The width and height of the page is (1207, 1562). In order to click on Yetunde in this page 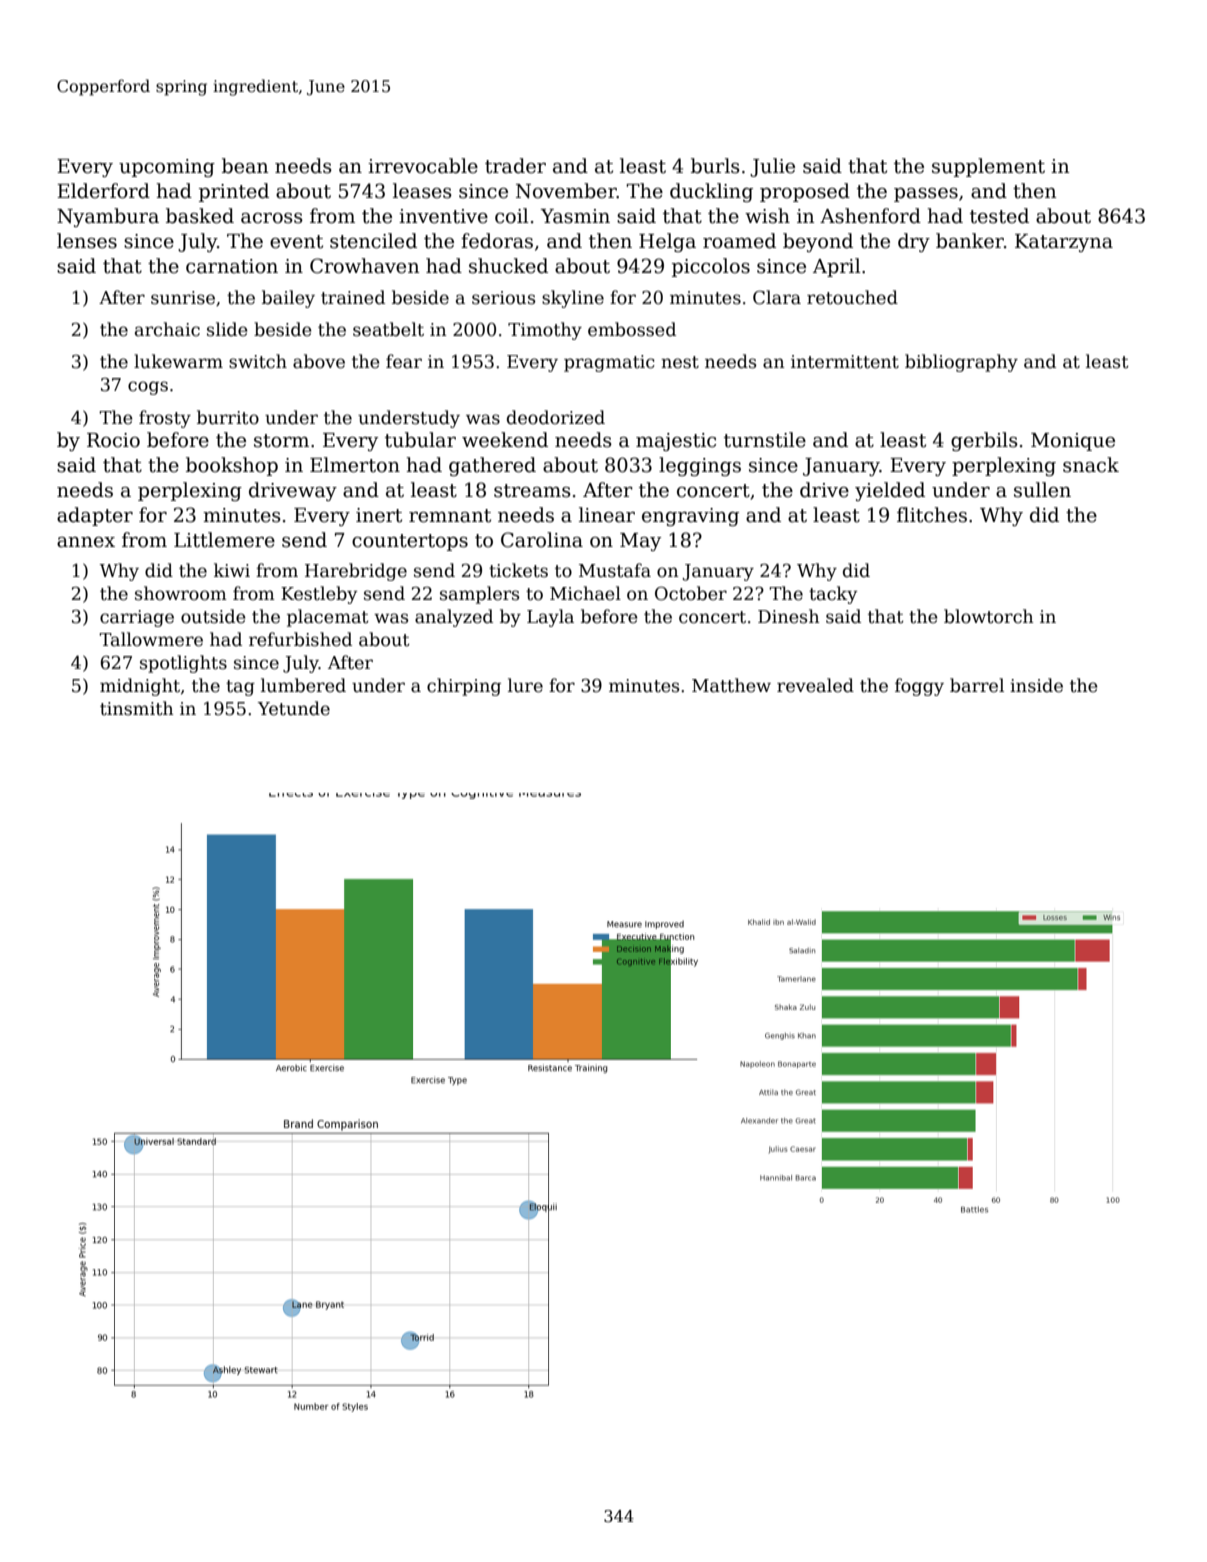, I will do `click(294, 708)`.
